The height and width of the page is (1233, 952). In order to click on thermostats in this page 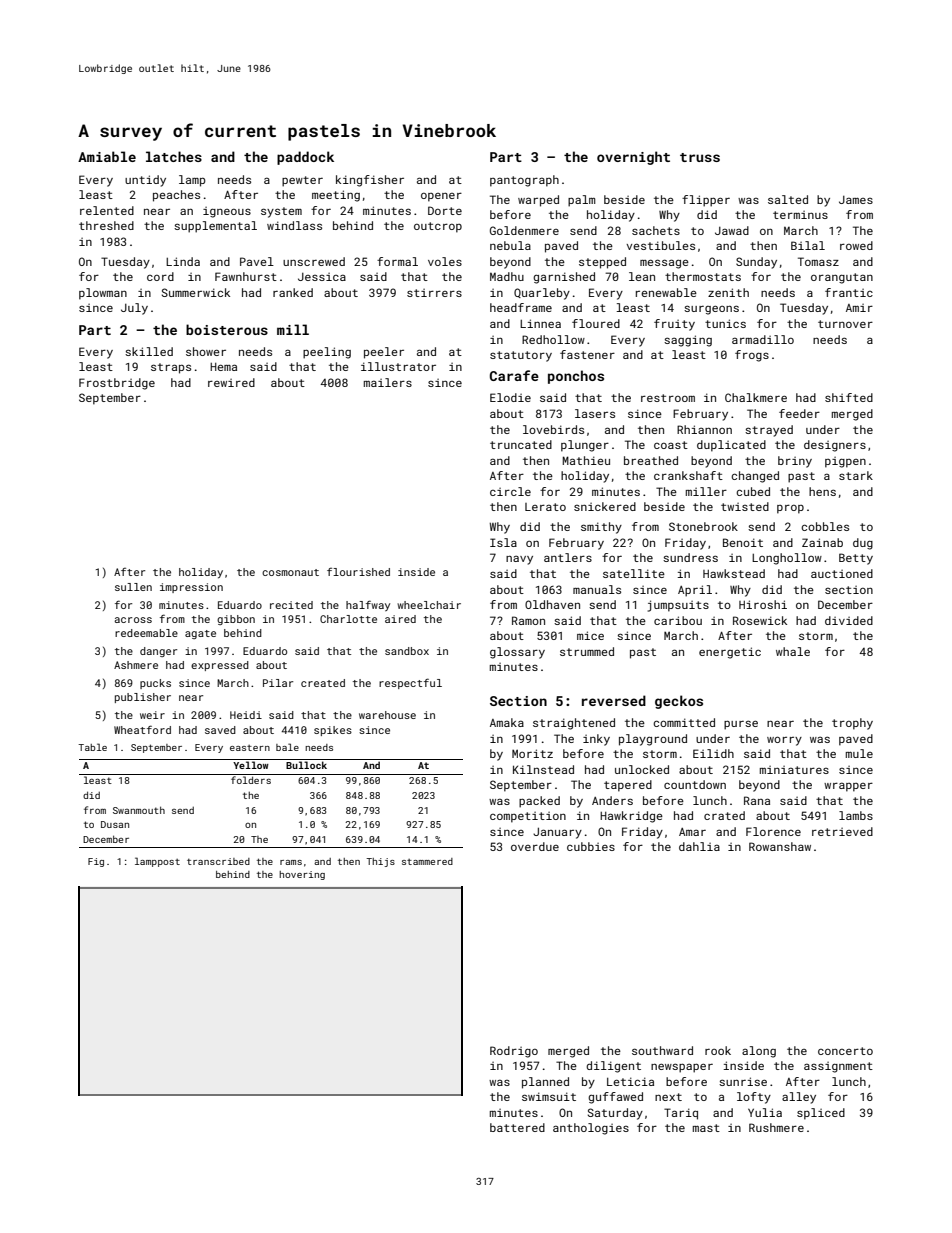, I will do `click(703, 276)`.
